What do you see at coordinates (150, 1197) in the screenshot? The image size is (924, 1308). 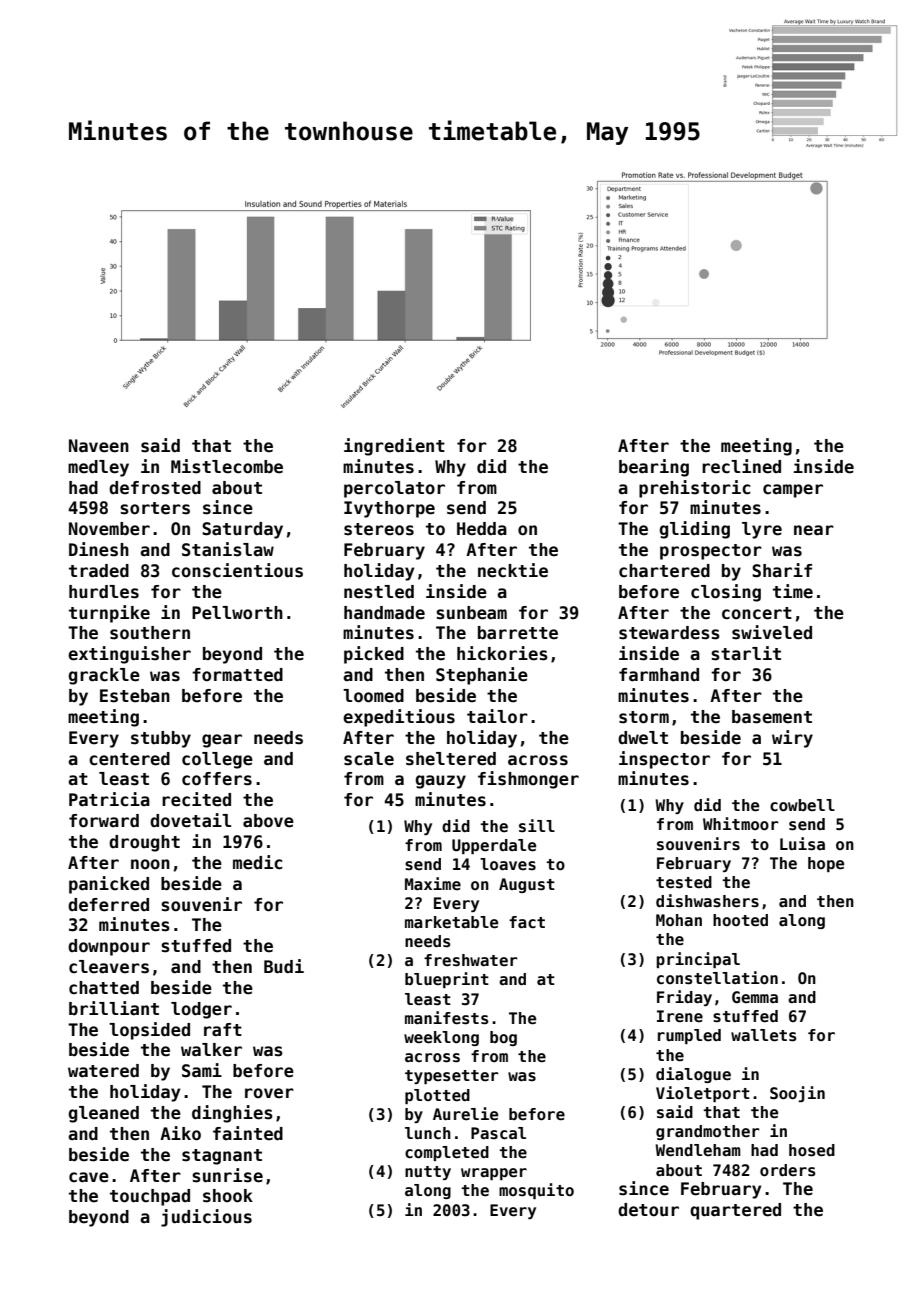 I see `touchpad` at bounding box center [150, 1197].
